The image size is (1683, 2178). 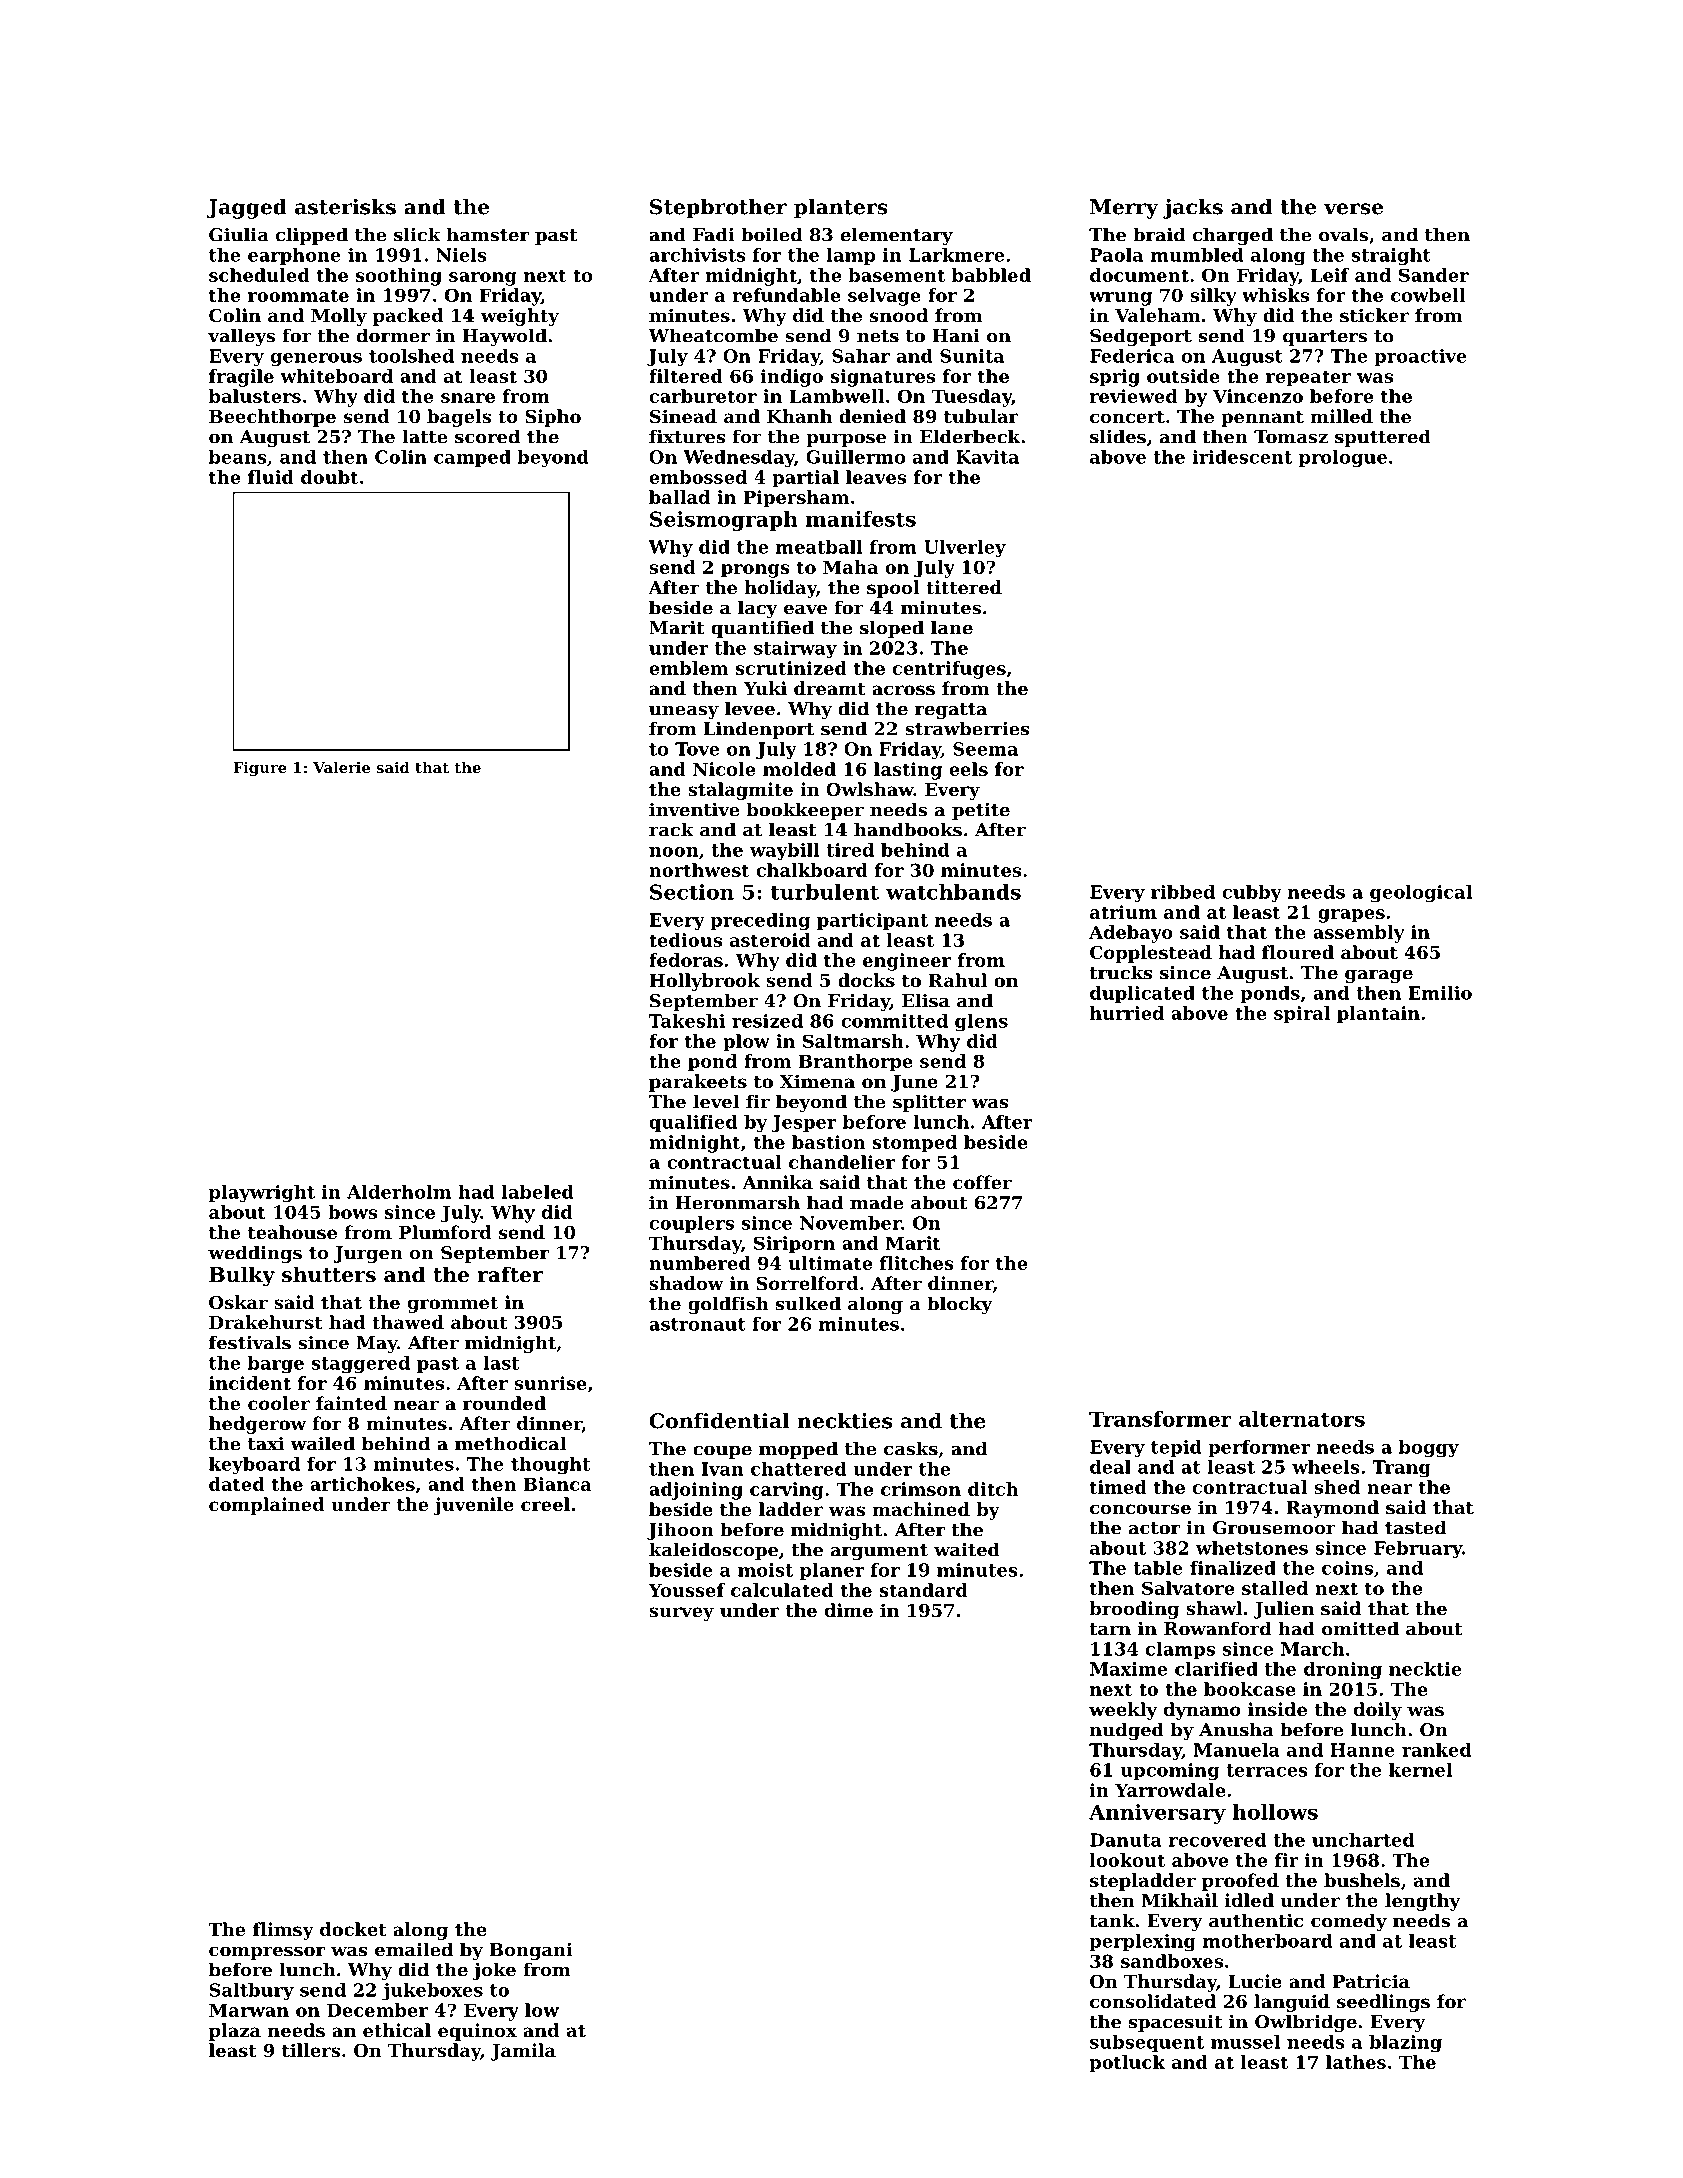 What do you see at coordinates (260, 769) in the screenshot?
I see `Figure` at bounding box center [260, 769].
